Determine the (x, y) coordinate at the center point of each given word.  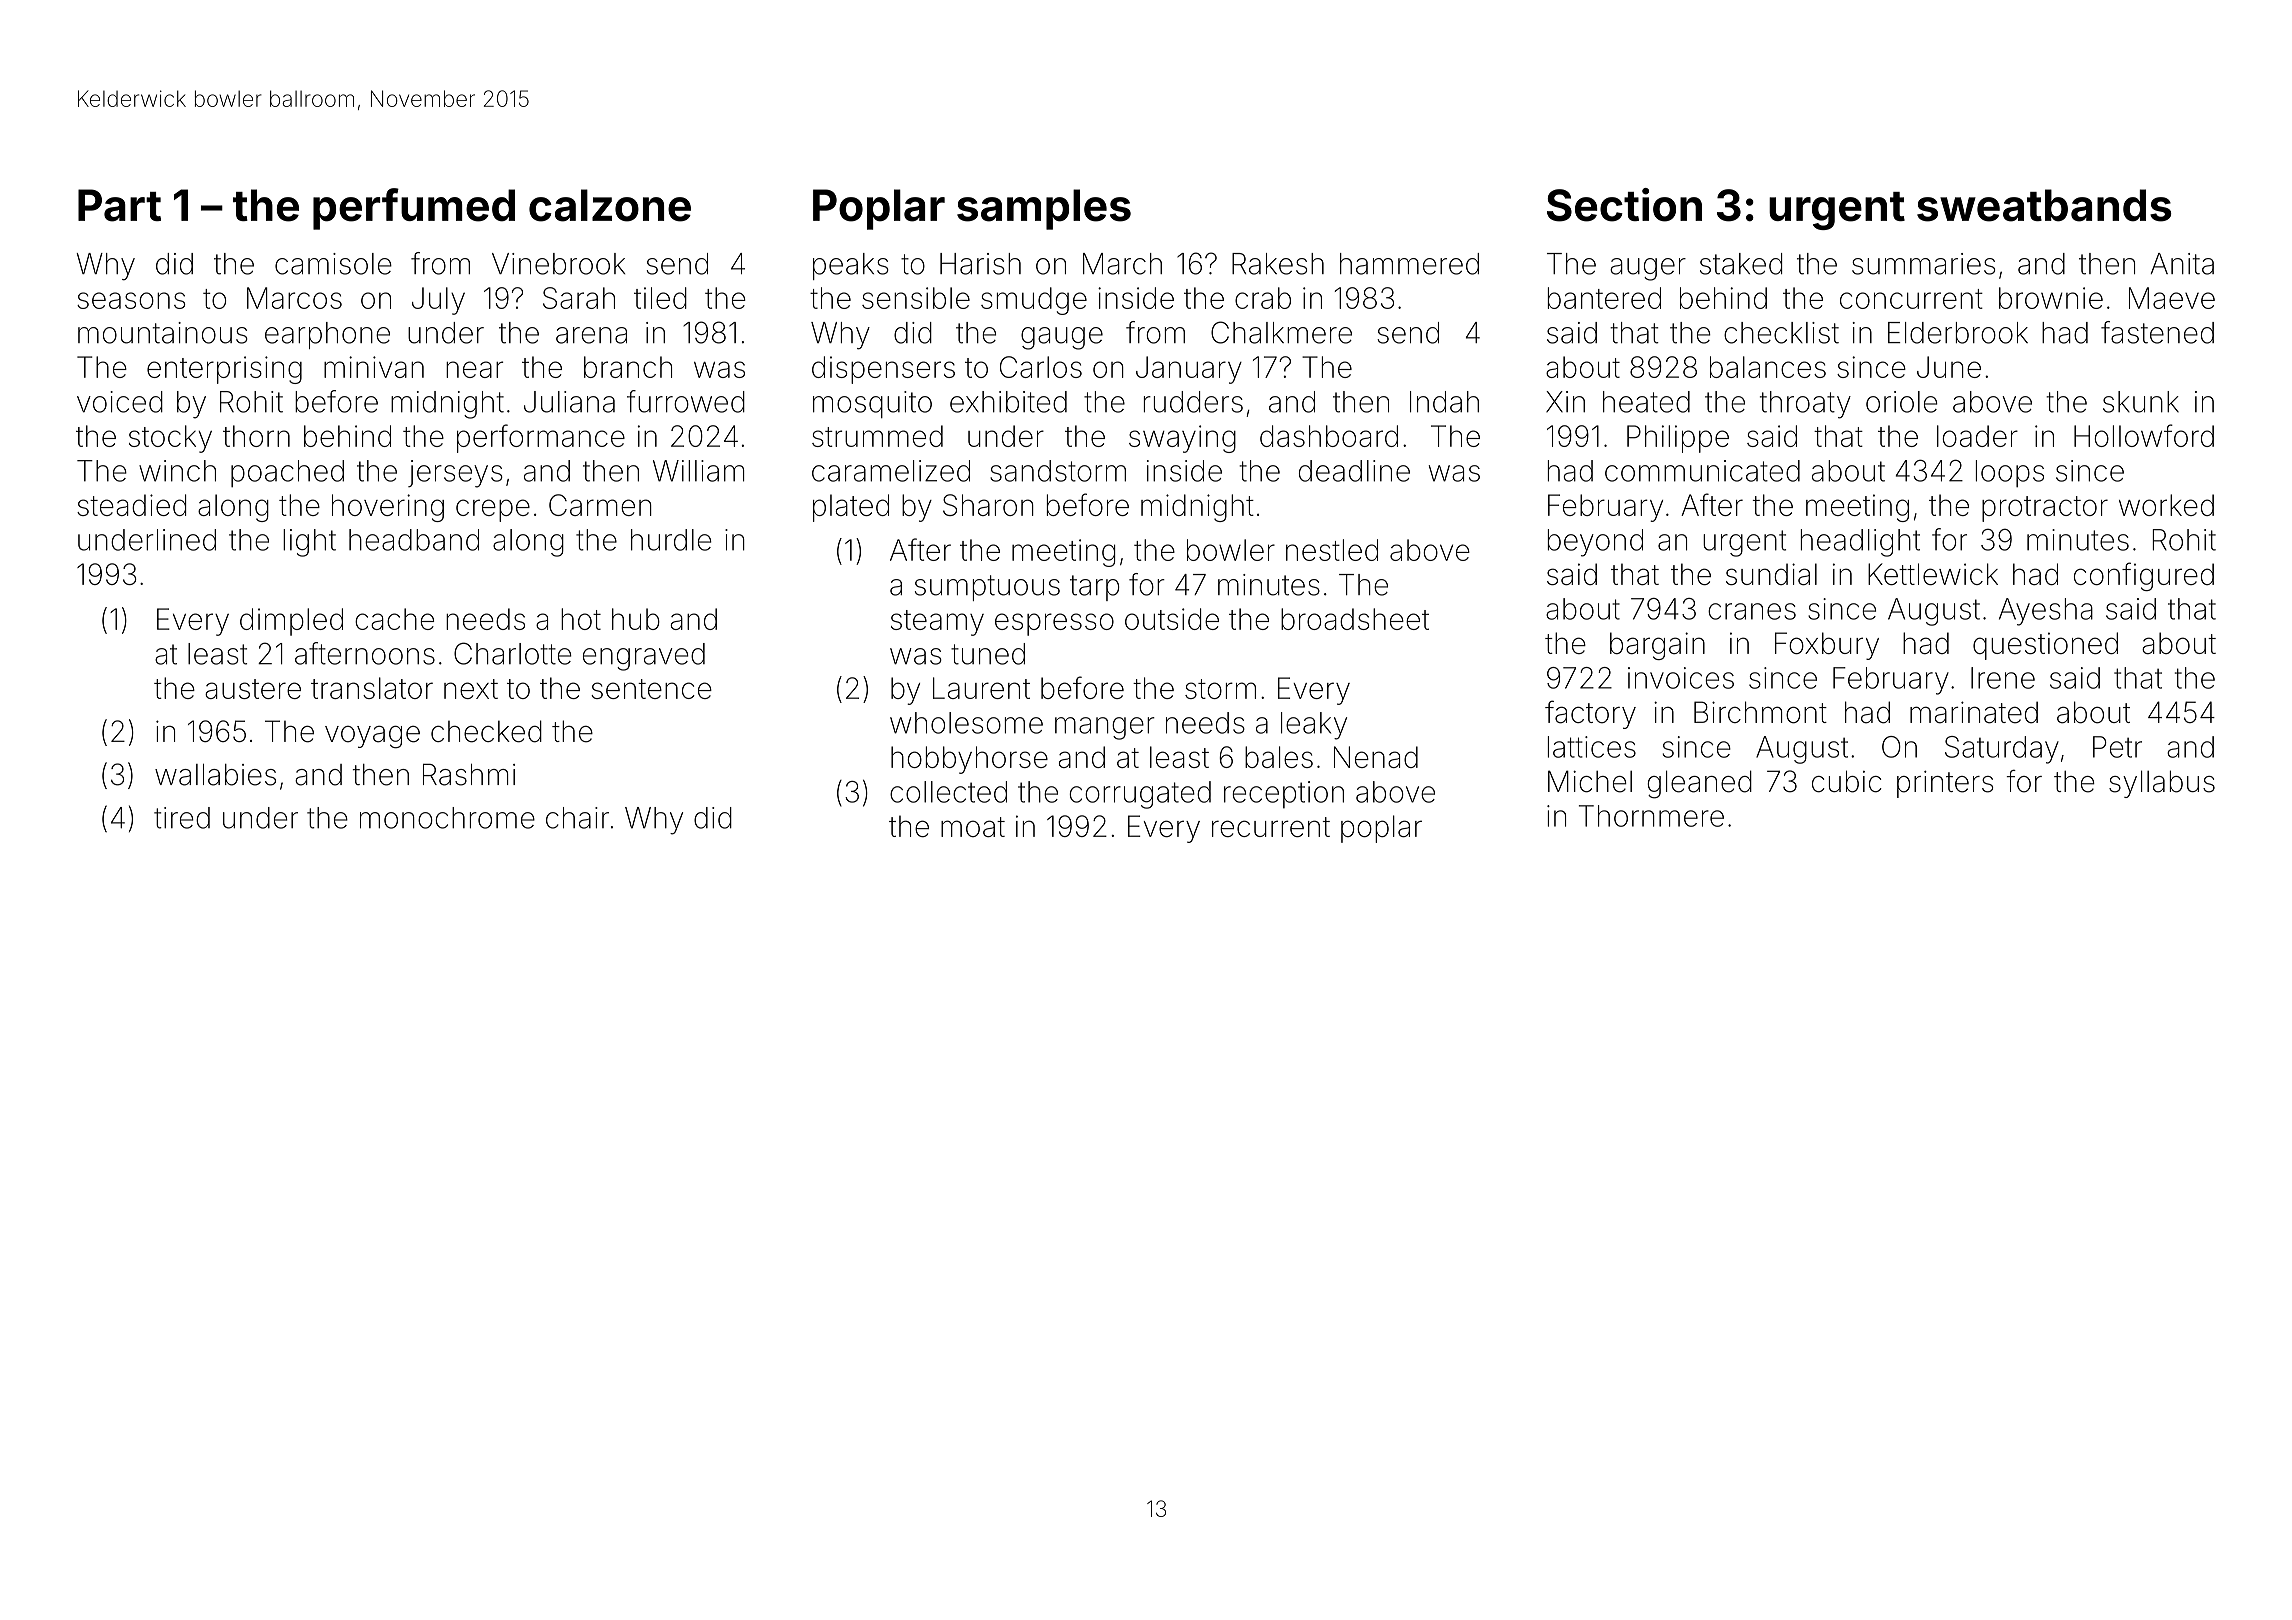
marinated (1974, 712)
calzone (610, 205)
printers (1945, 784)
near (474, 369)
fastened (2157, 332)
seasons (131, 300)
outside (1172, 619)
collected (948, 792)
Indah (1444, 402)
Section (1624, 205)
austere (253, 689)
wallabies (215, 775)
